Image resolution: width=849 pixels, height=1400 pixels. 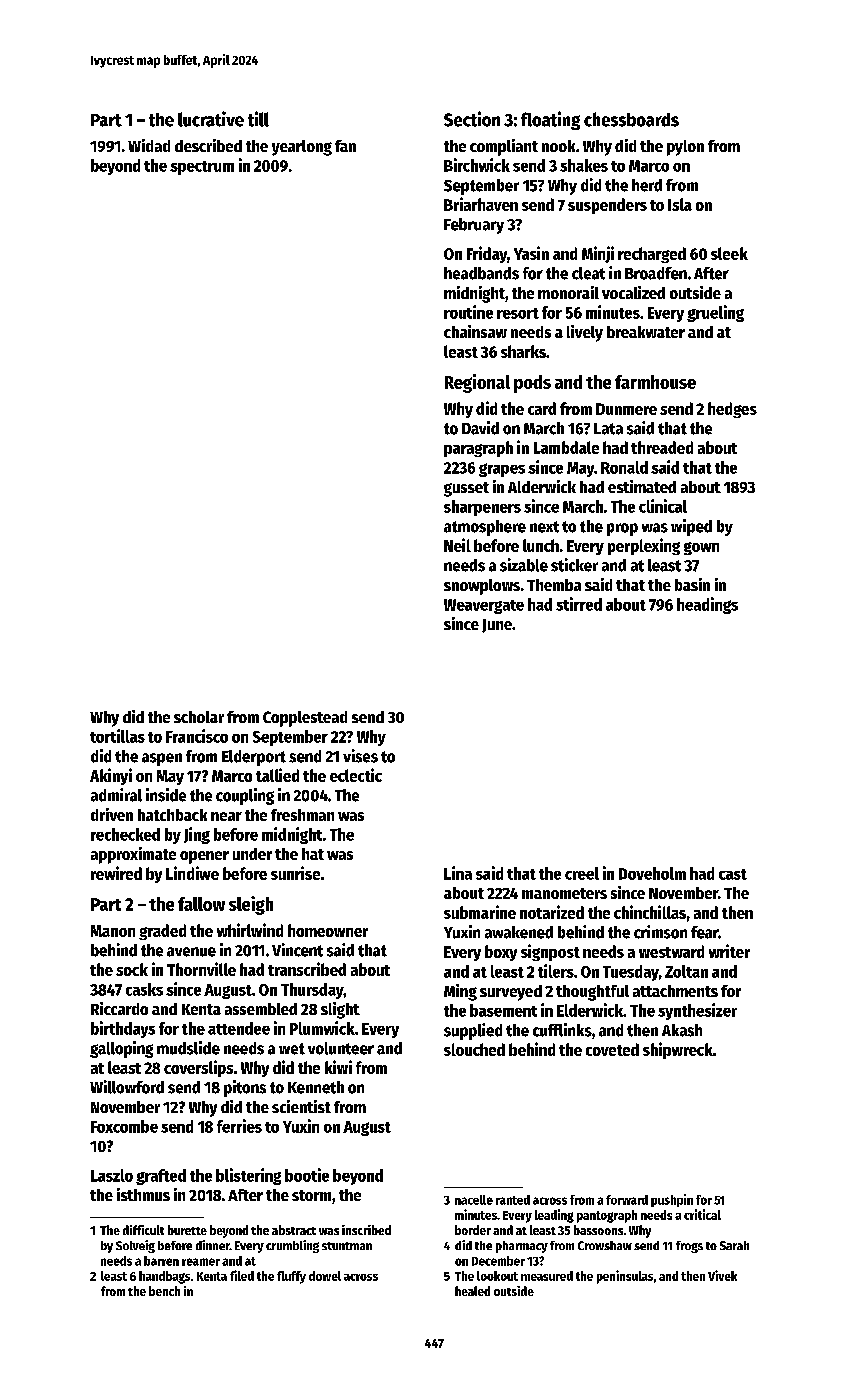 I want to click on lucrative, so click(x=211, y=119).
